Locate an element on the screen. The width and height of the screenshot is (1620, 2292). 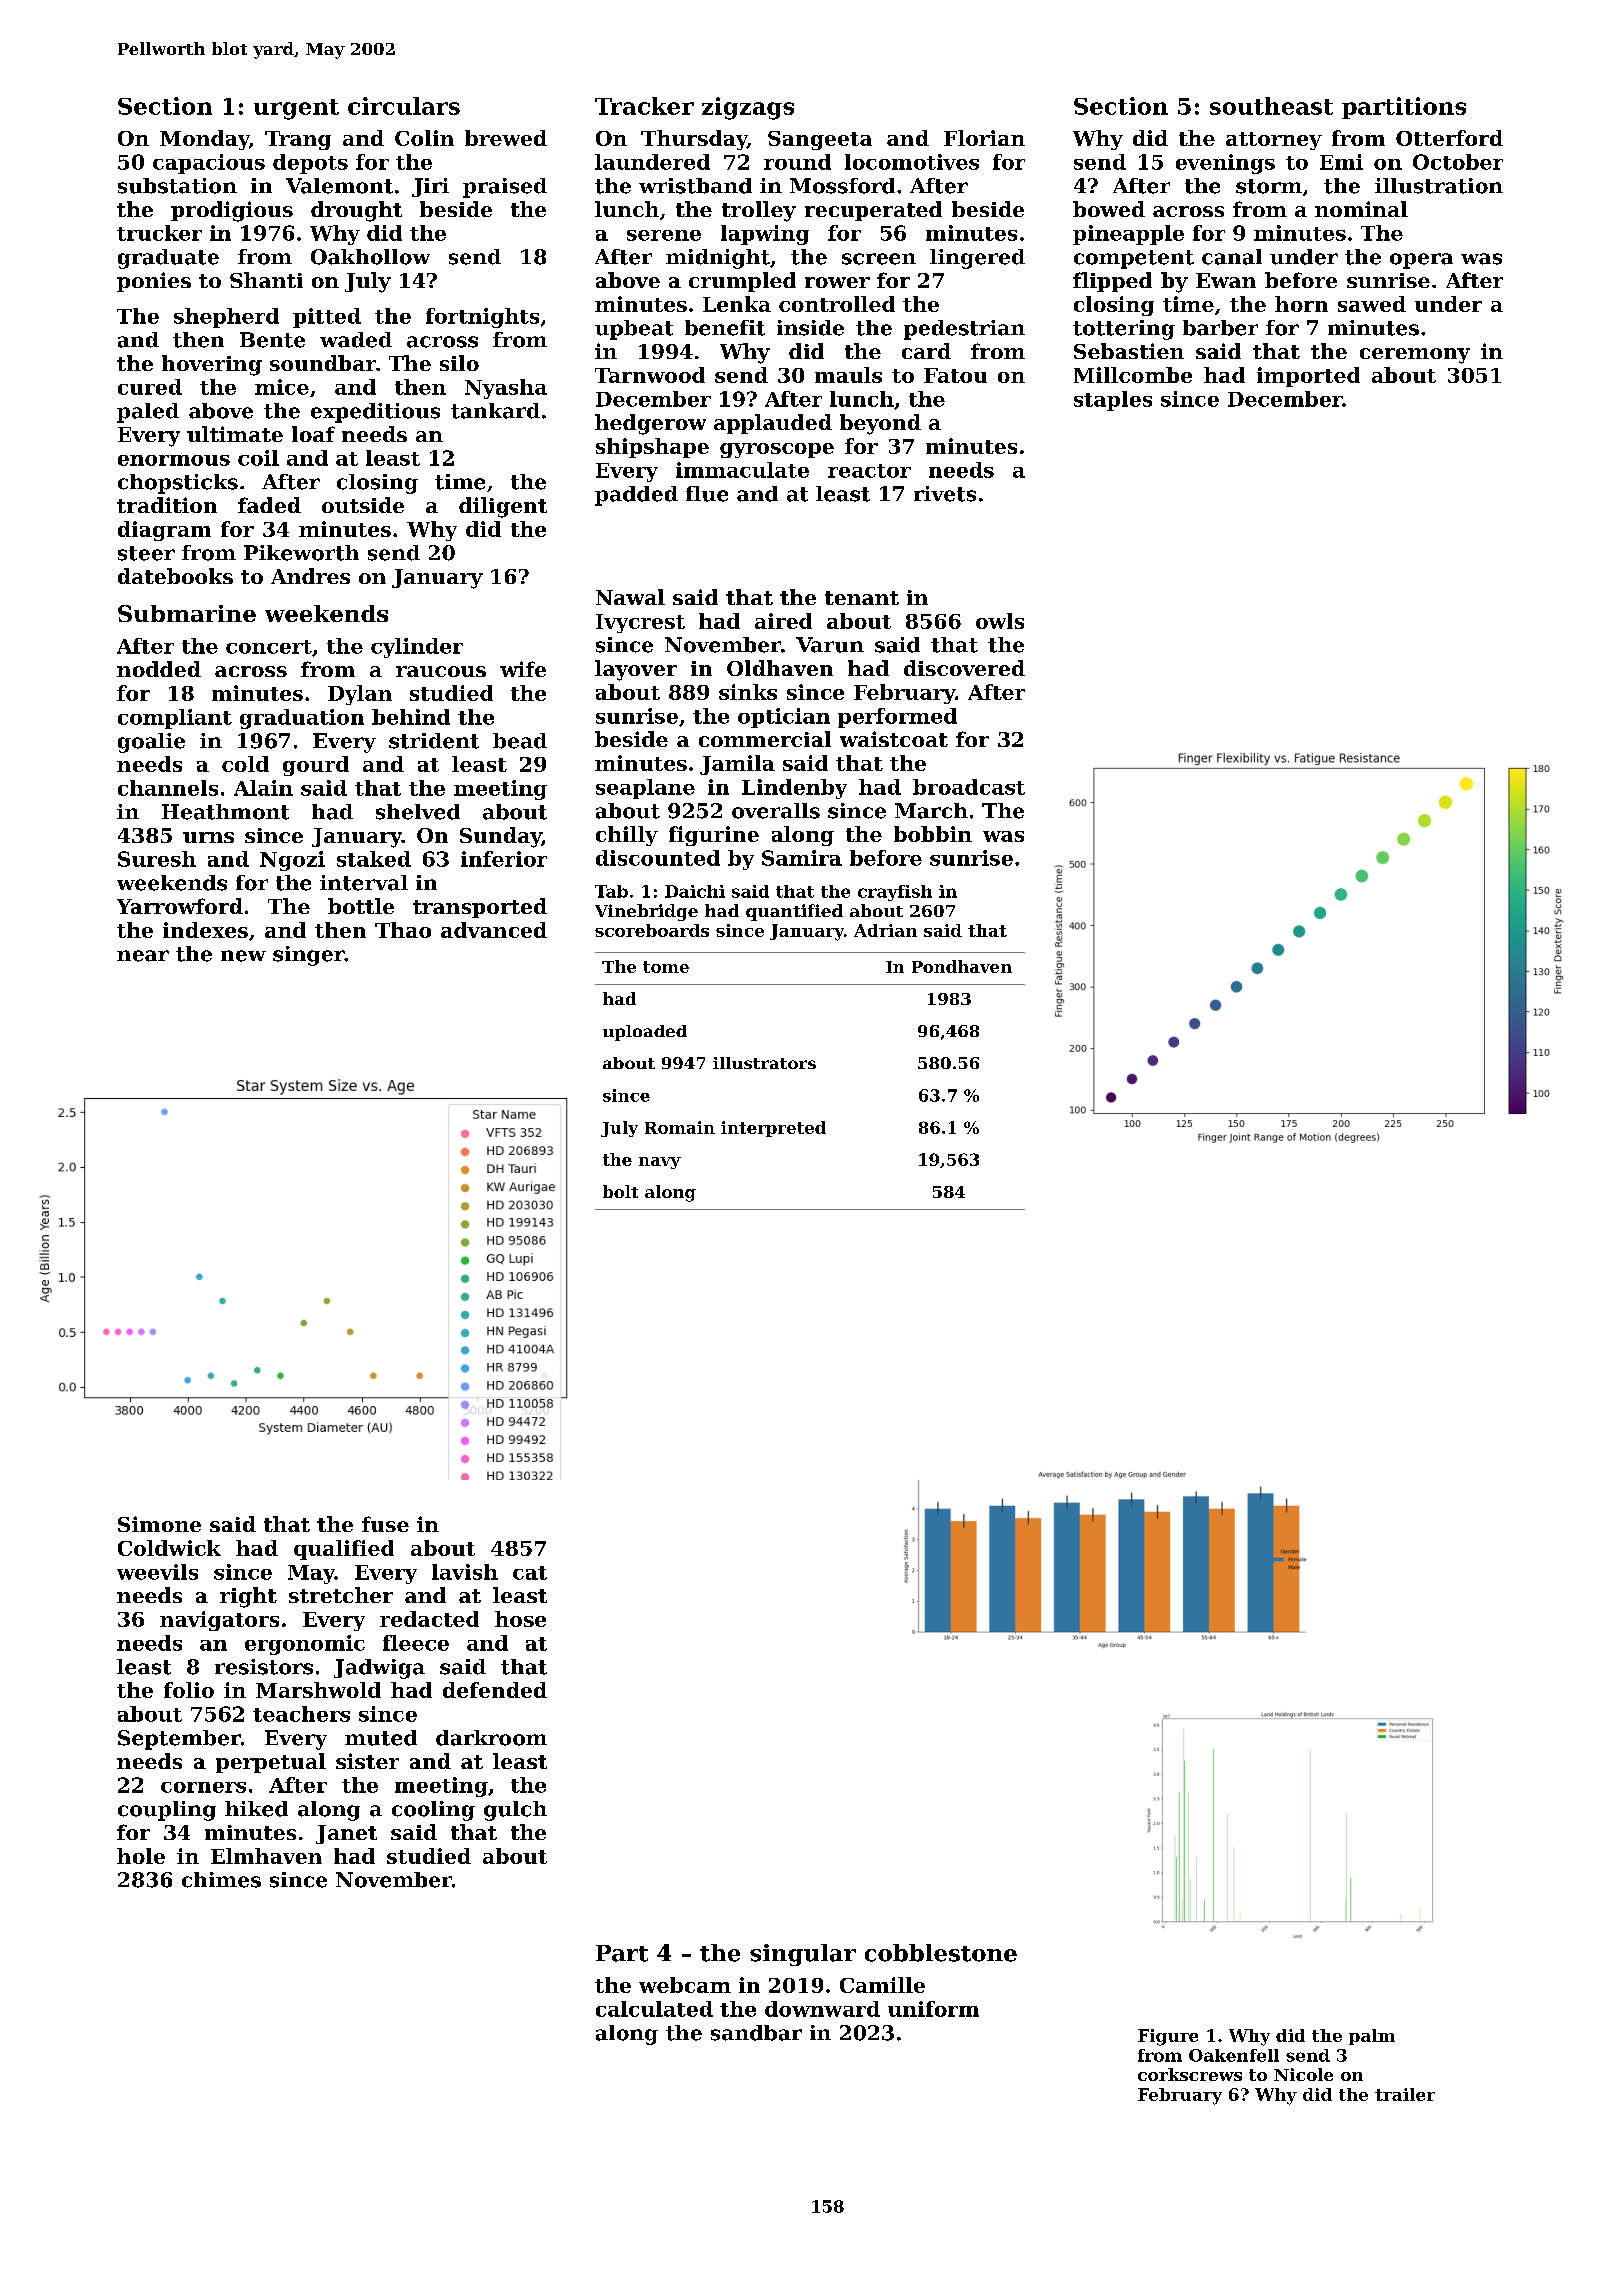
urgent is located at coordinates (296, 109).
